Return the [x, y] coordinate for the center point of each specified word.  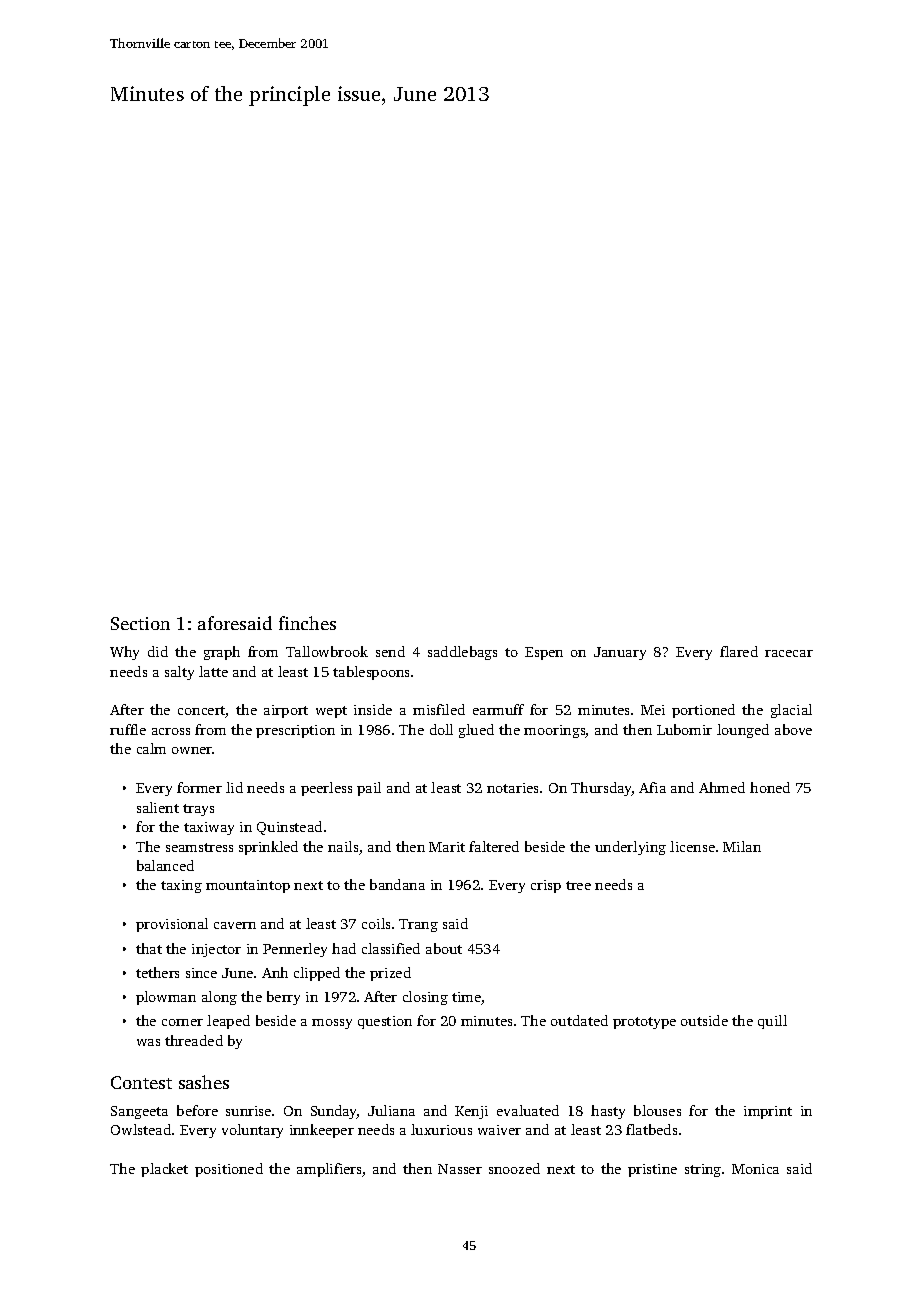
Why [124, 653]
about [444, 948]
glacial [791, 711]
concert [202, 712]
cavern [235, 925]
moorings [555, 731]
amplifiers [329, 1170]
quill [772, 1022]
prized [390, 974]
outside [704, 1020]
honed [770, 787]
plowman [166, 998]
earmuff [498, 709]
